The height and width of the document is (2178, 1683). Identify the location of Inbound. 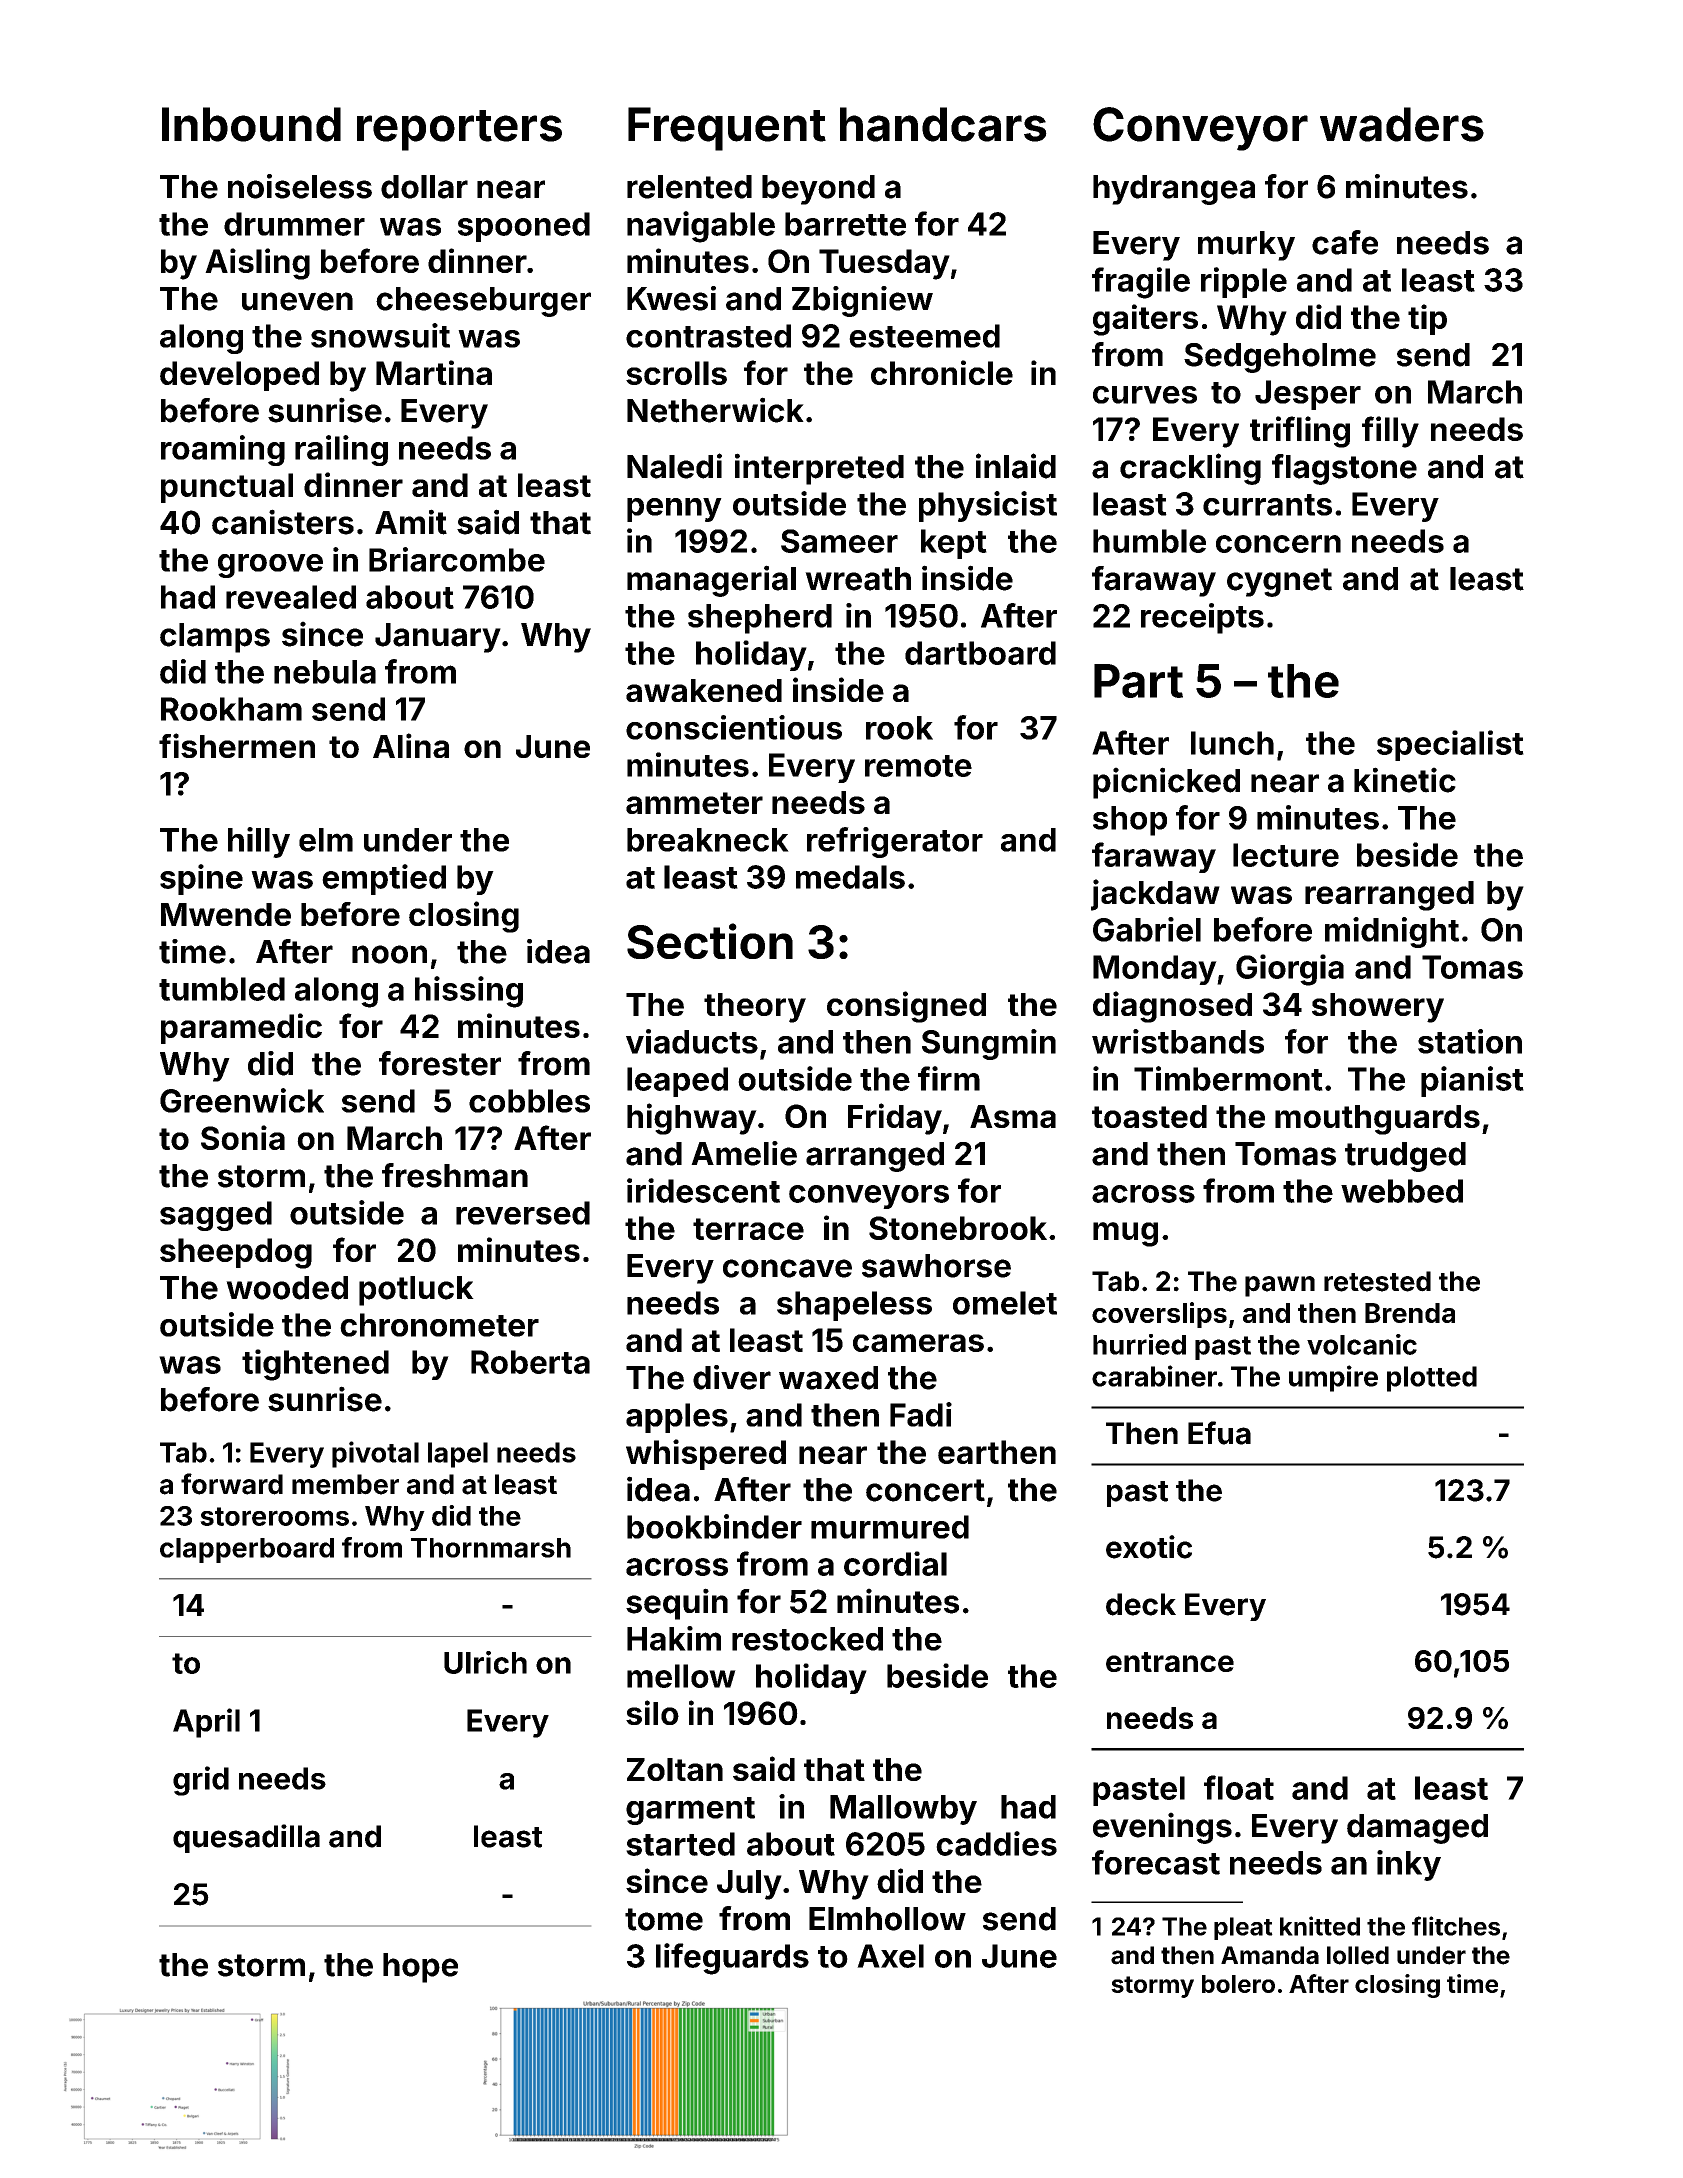
(251, 124).
